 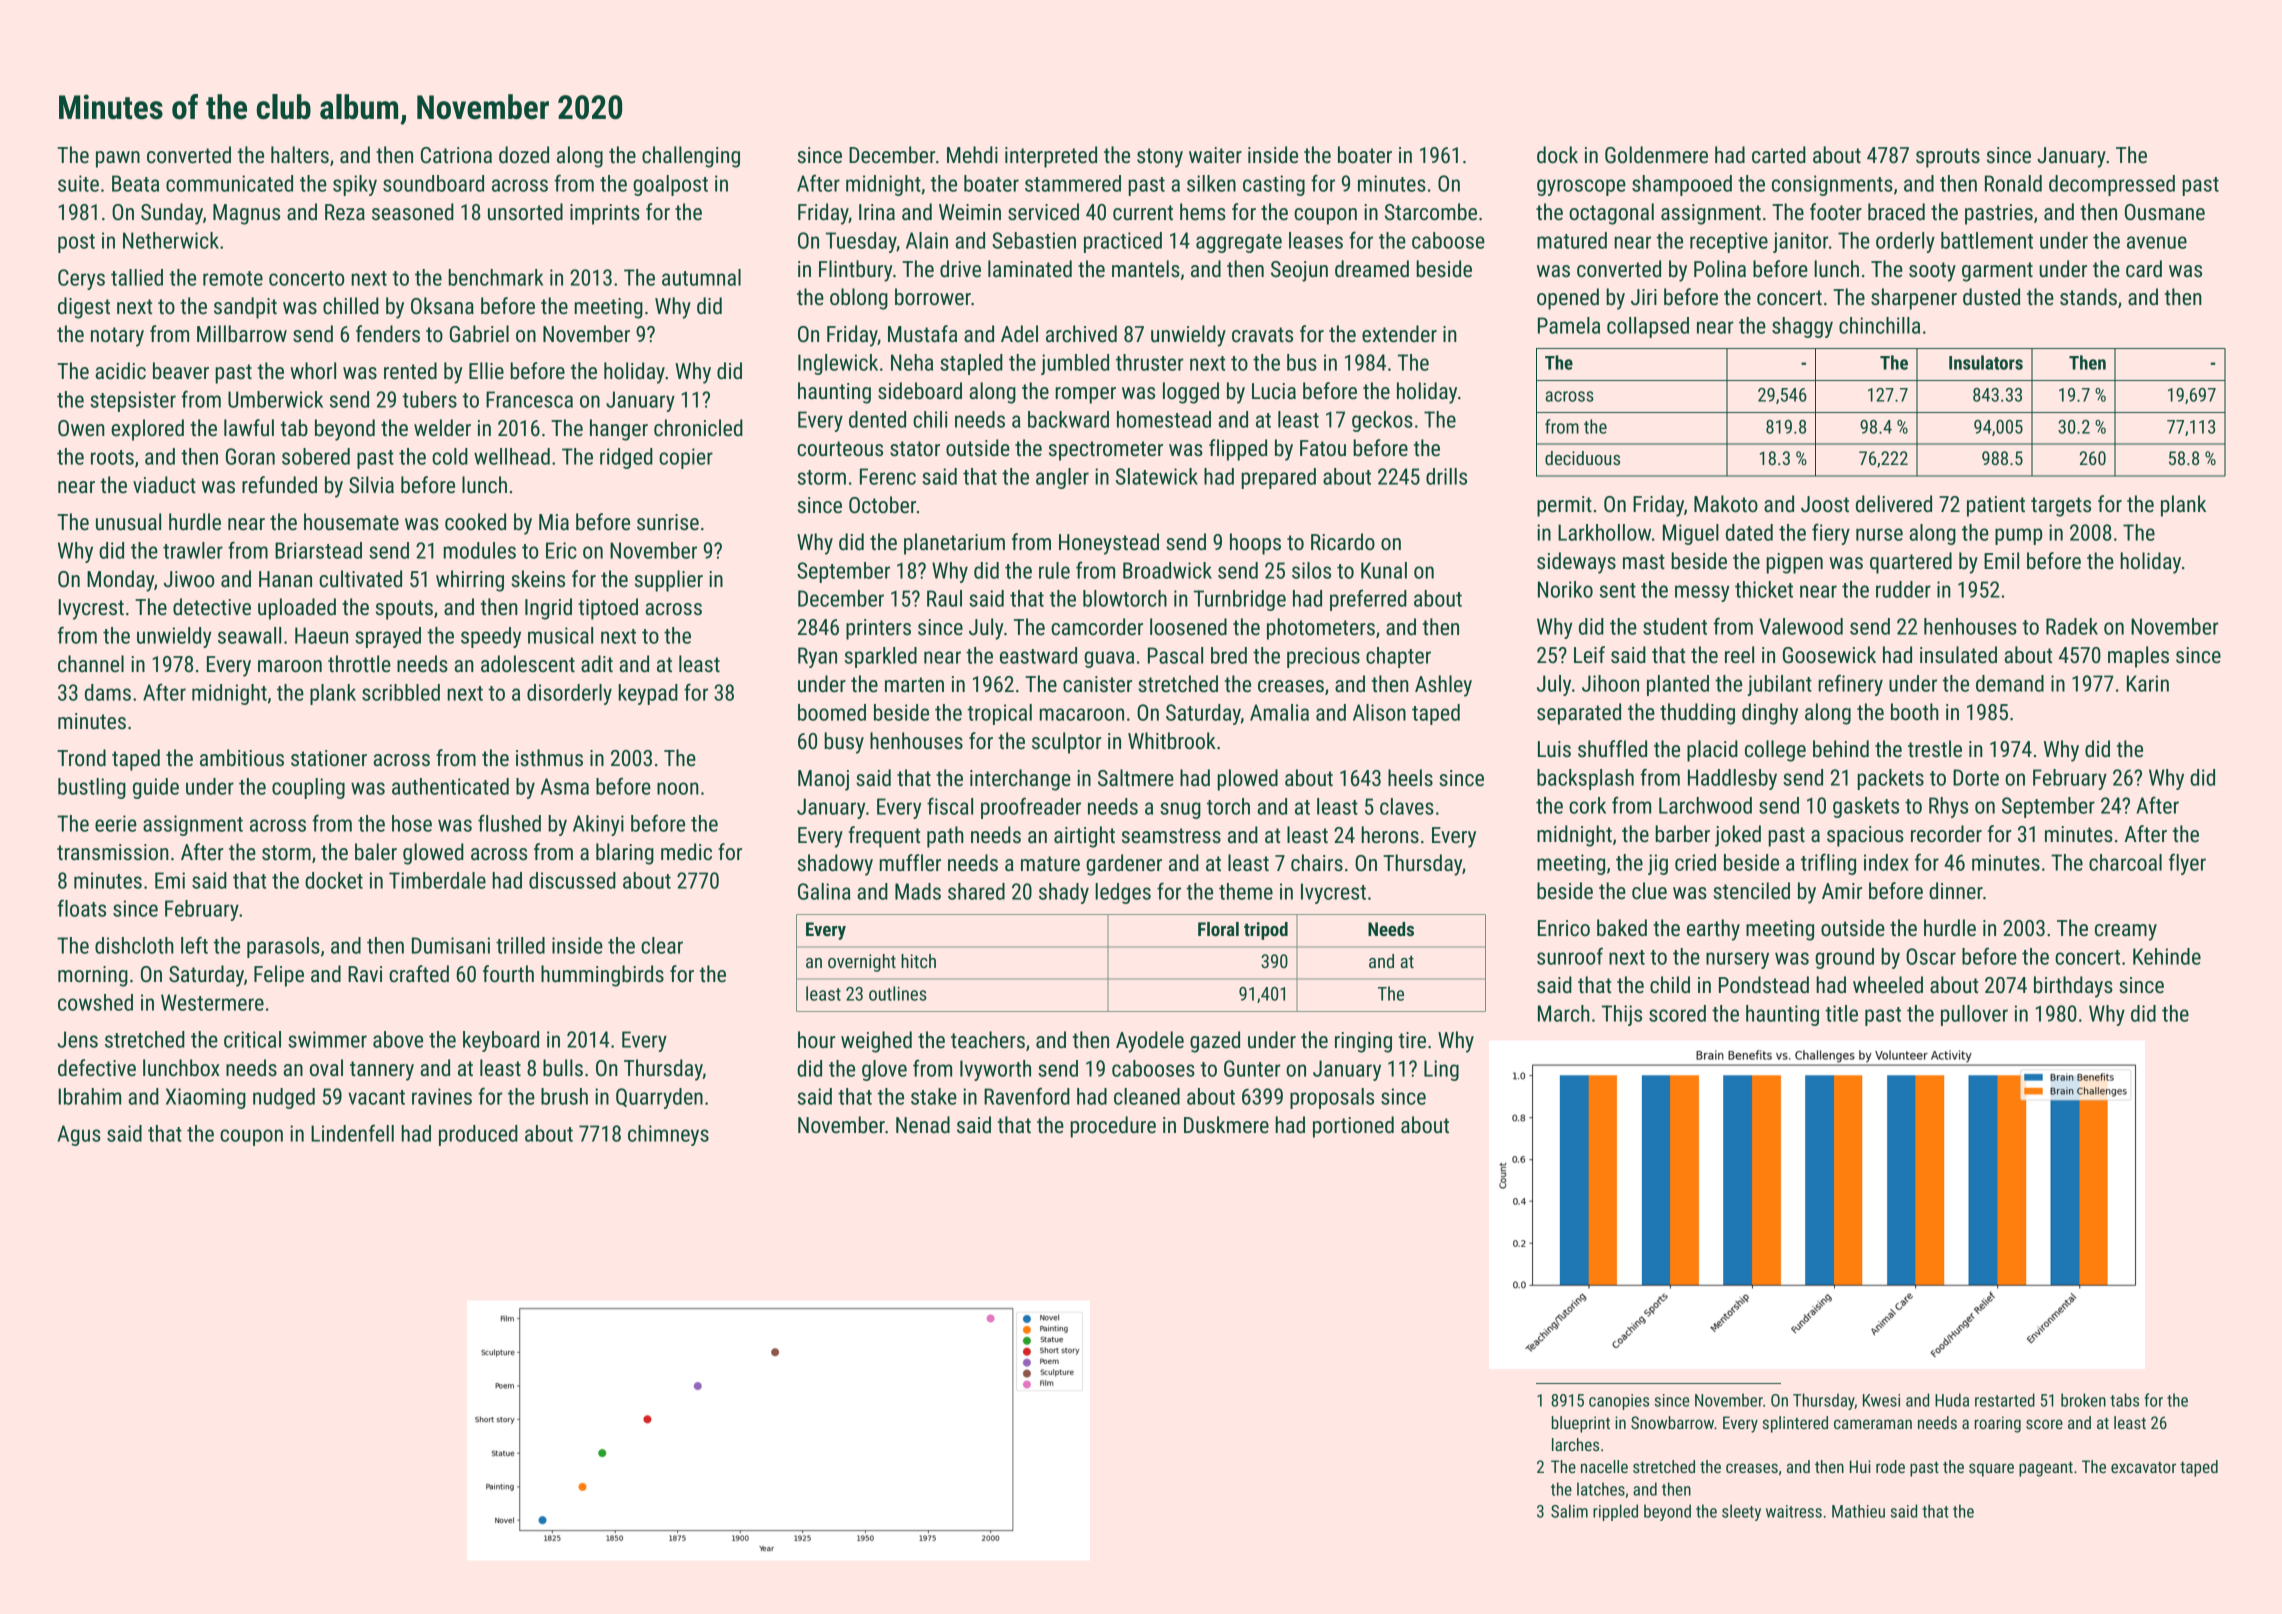 I want to click on Trond, so click(x=81, y=757).
